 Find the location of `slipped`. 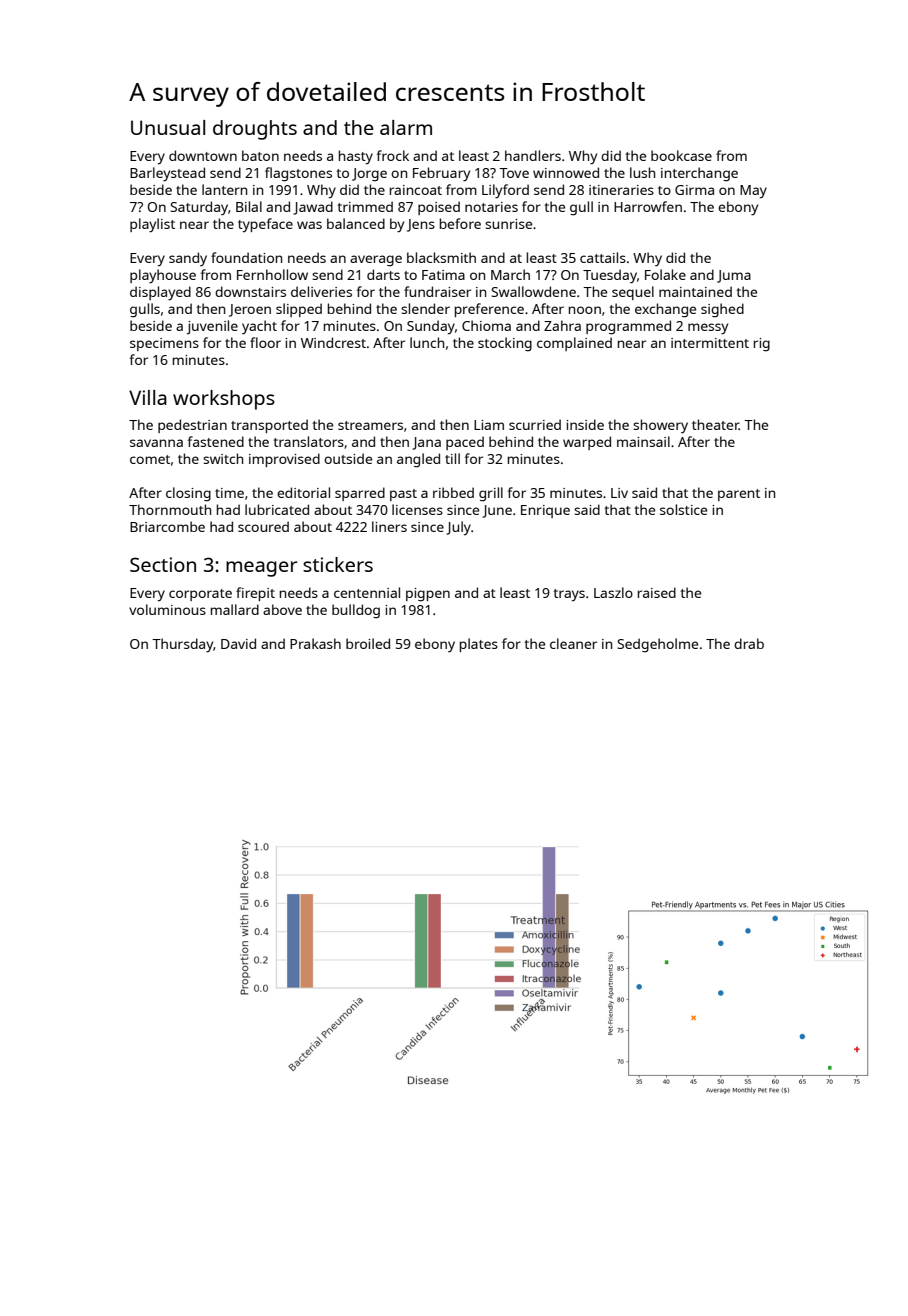

slipped is located at coordinates (299, 310).
